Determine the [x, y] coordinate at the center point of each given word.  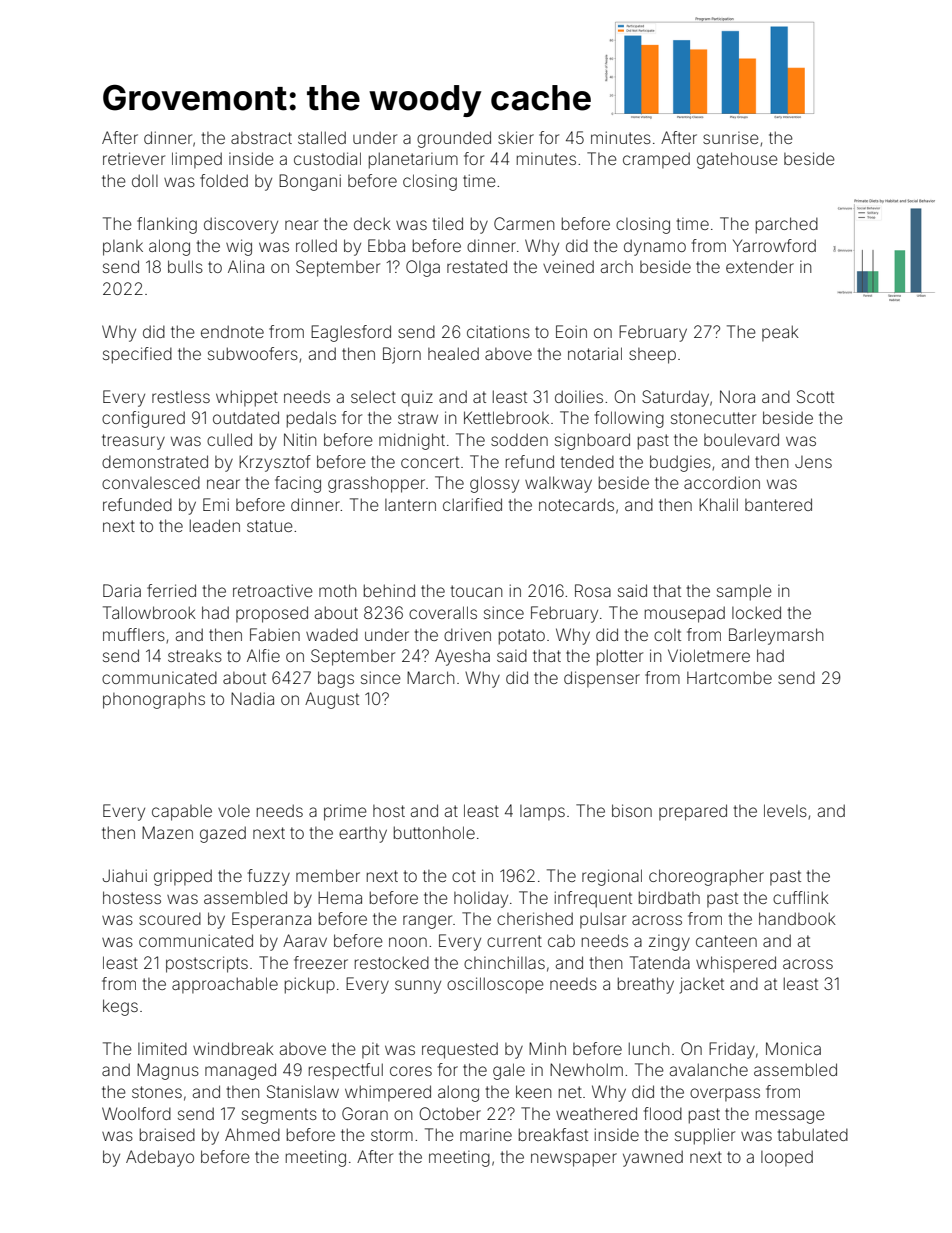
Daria [122, 590]
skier [516, 137]
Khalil [718, 504]
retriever [134, 158]
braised [167, 1134]
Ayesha [462, 657]
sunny [418, 987]
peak [780, 333]
